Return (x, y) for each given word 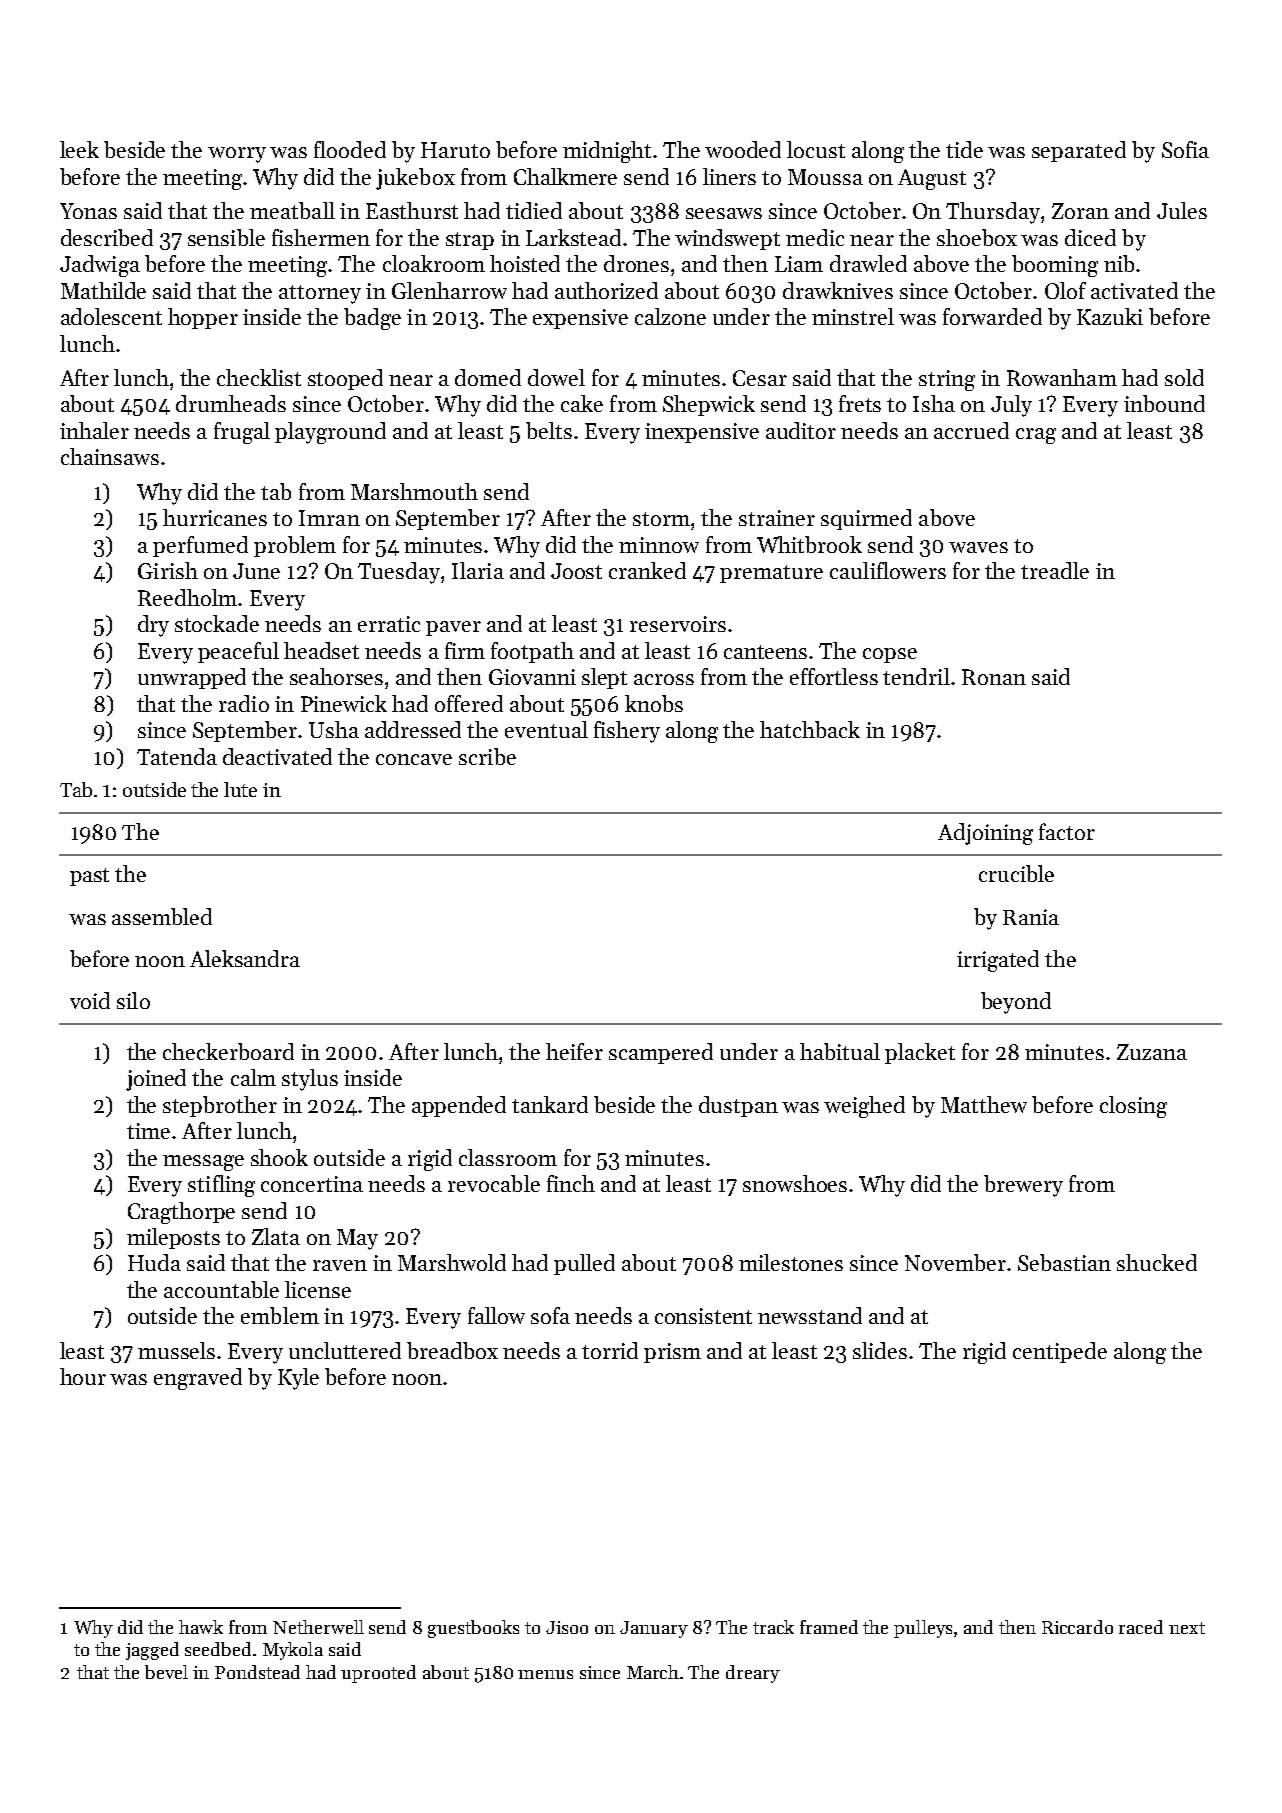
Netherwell (318, 1627)
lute (240, 789)
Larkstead (573, 237)
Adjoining (985, 834)
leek (79, 149)
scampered (661, 1053)
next (1187, 1628)
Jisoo (567, 1627)
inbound (1164, 403)
